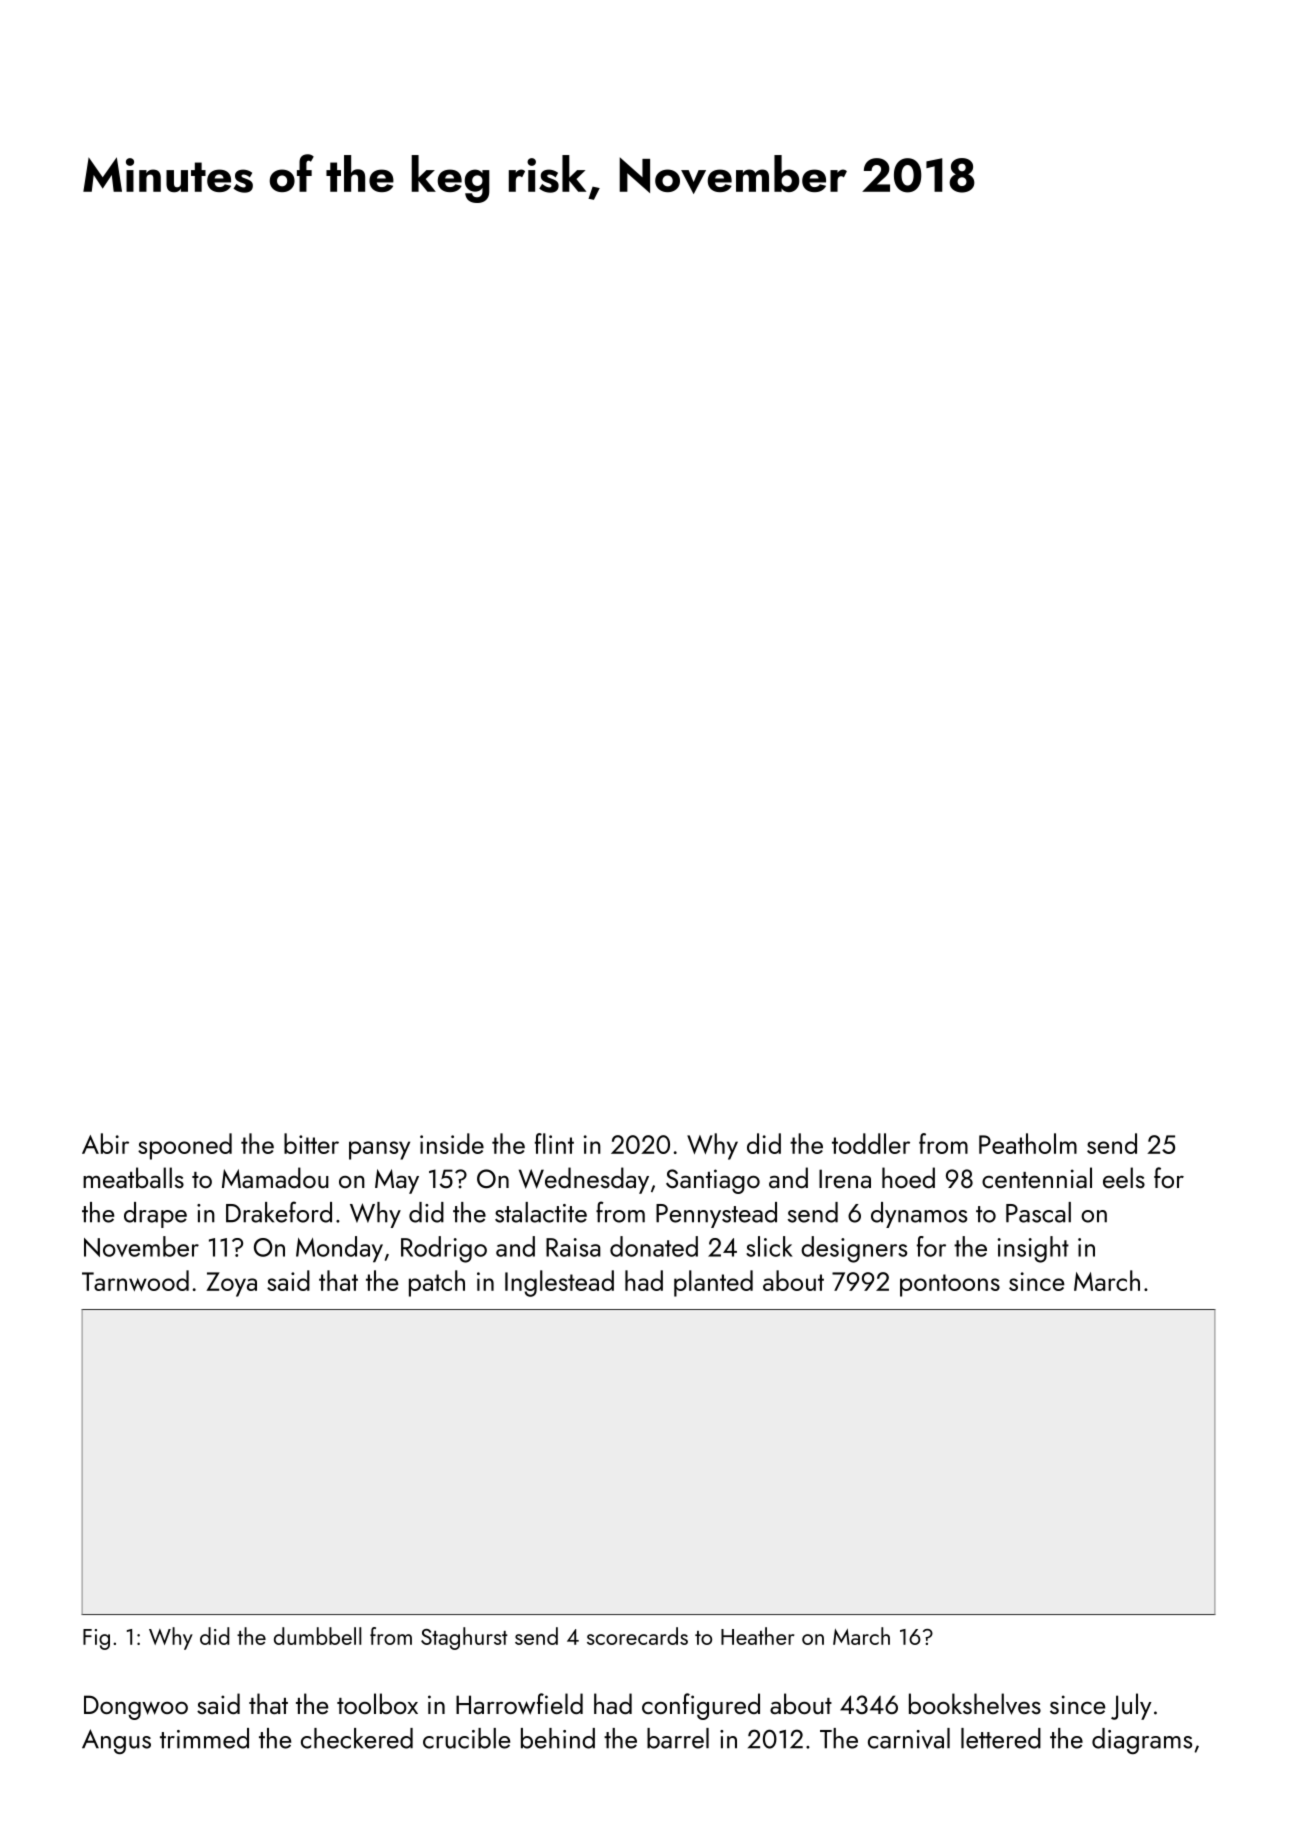 The image size is (1297, 1834). What do you see at coordinates (637, 1636) in the image?
I see `scorecards` at bounding box center [637, 1636].
